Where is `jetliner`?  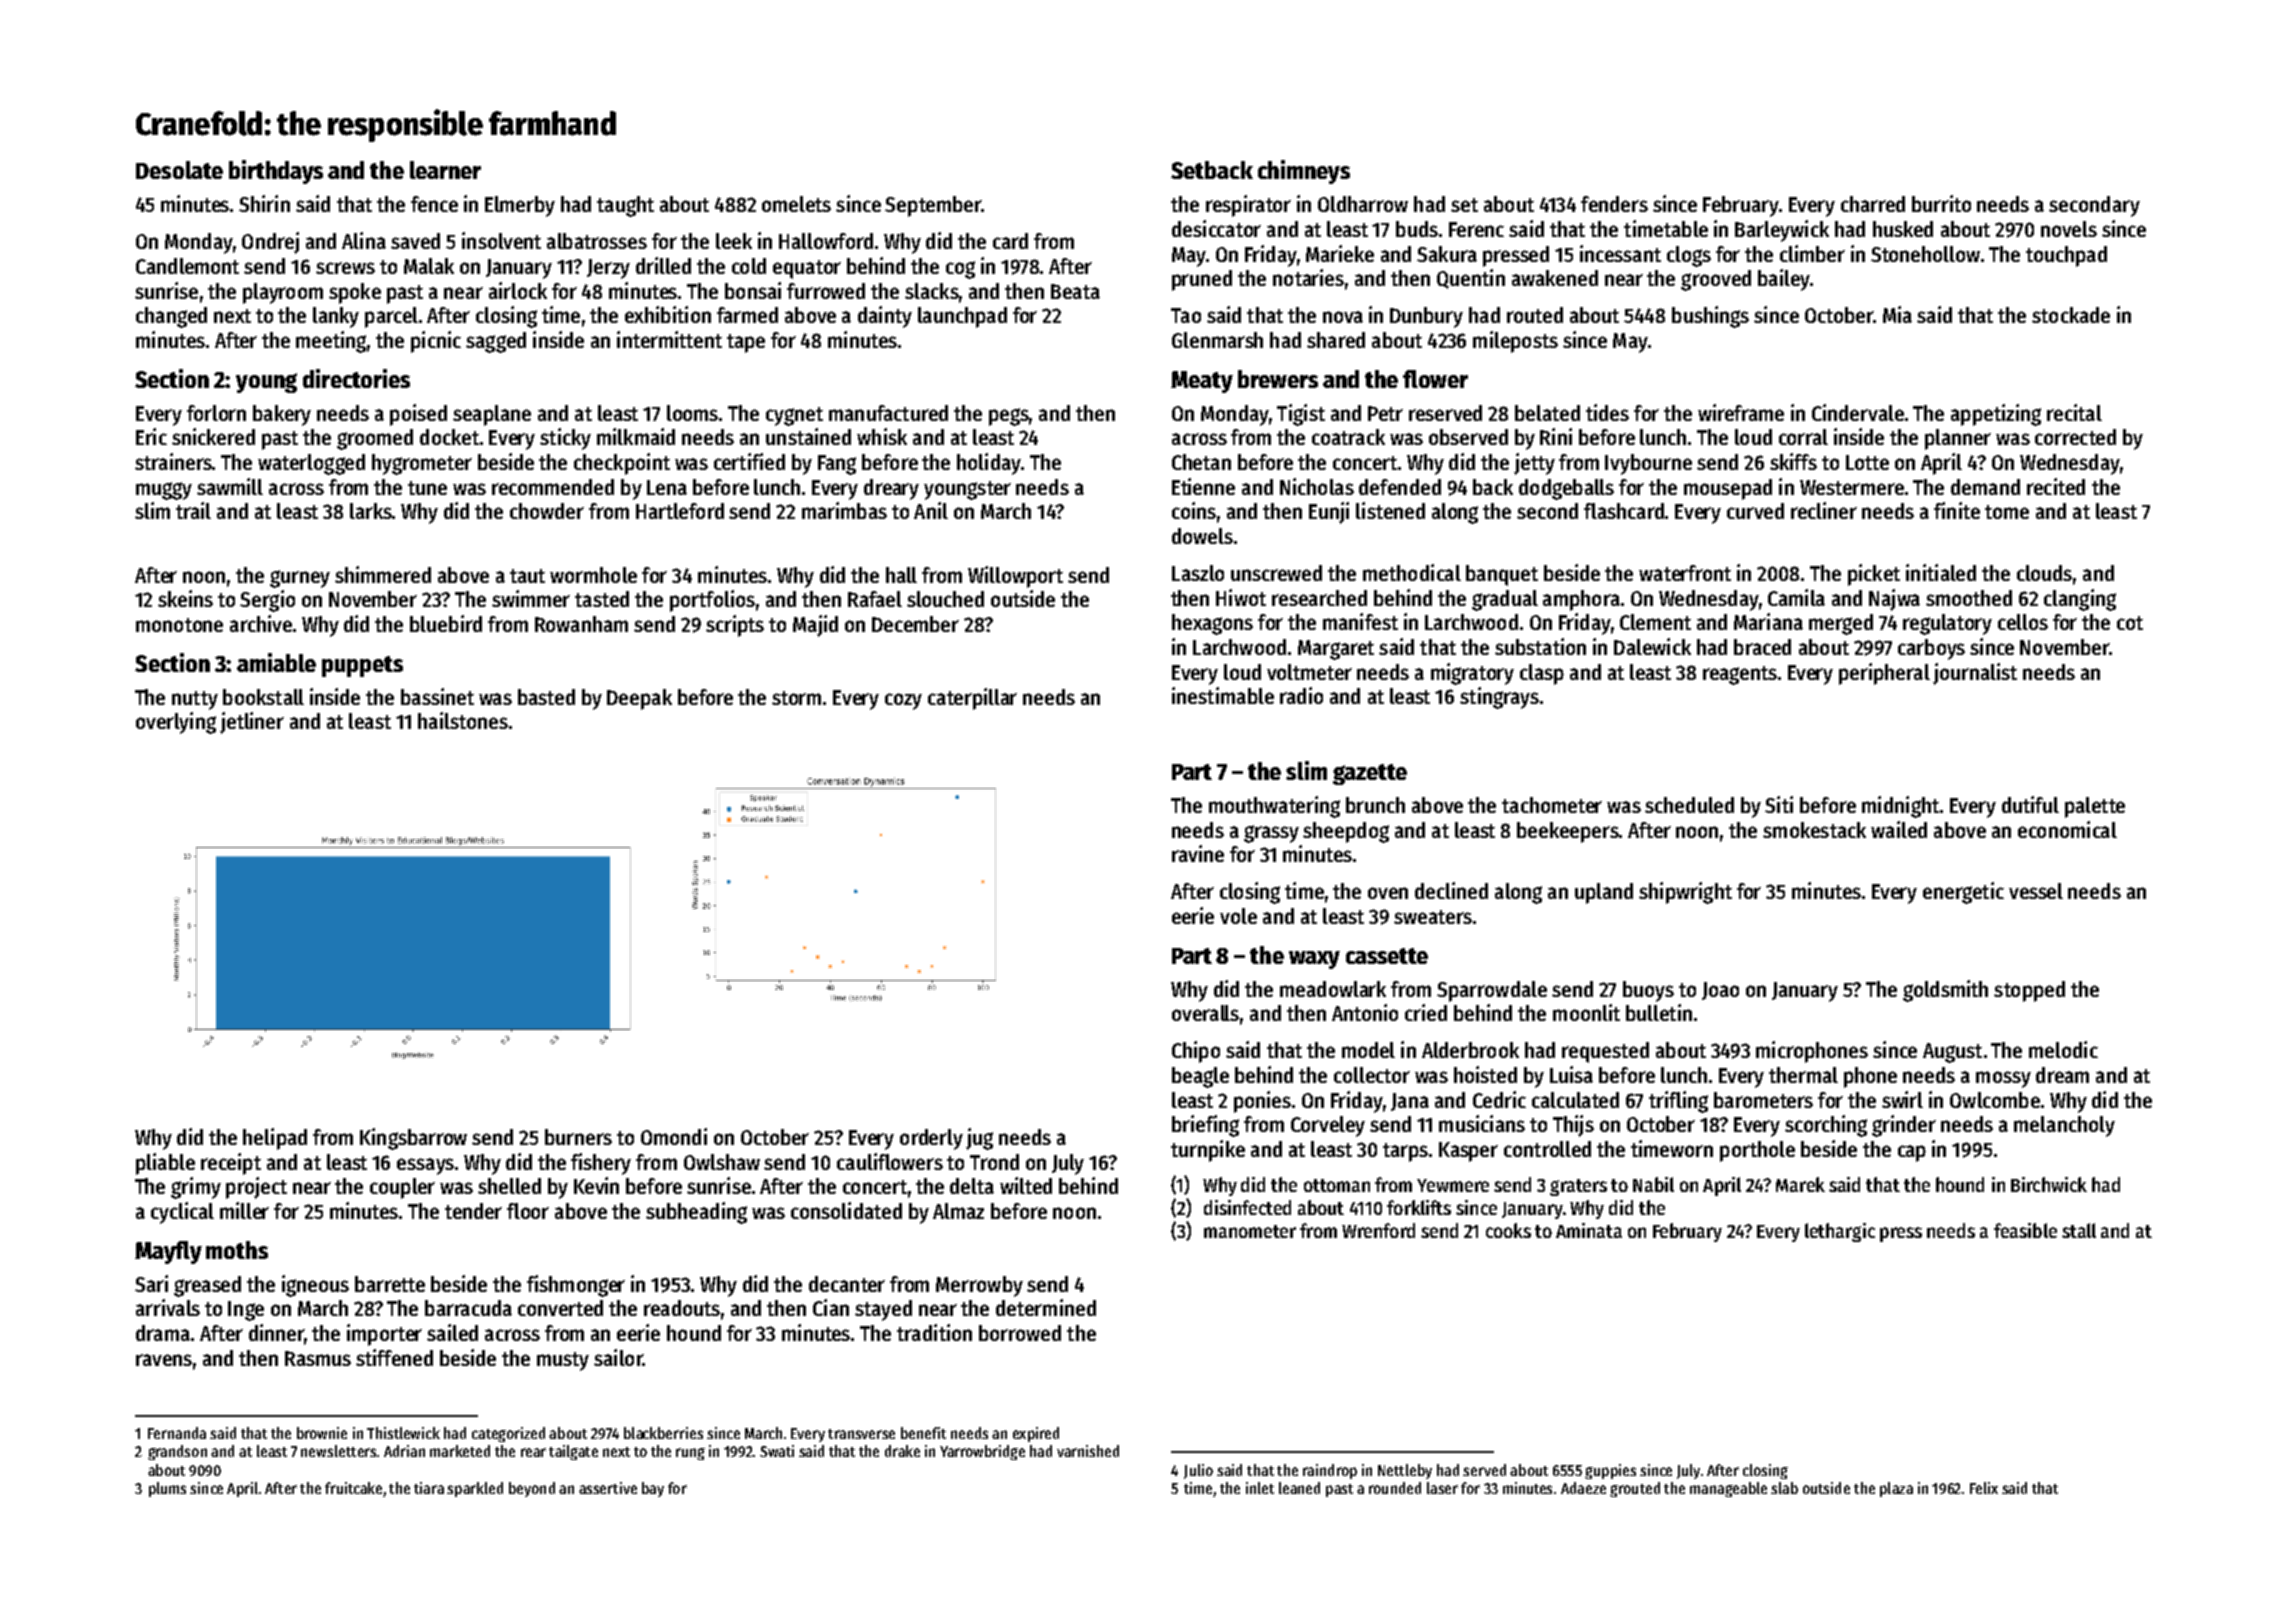
jetliner is located at coordinates (252, 723).
